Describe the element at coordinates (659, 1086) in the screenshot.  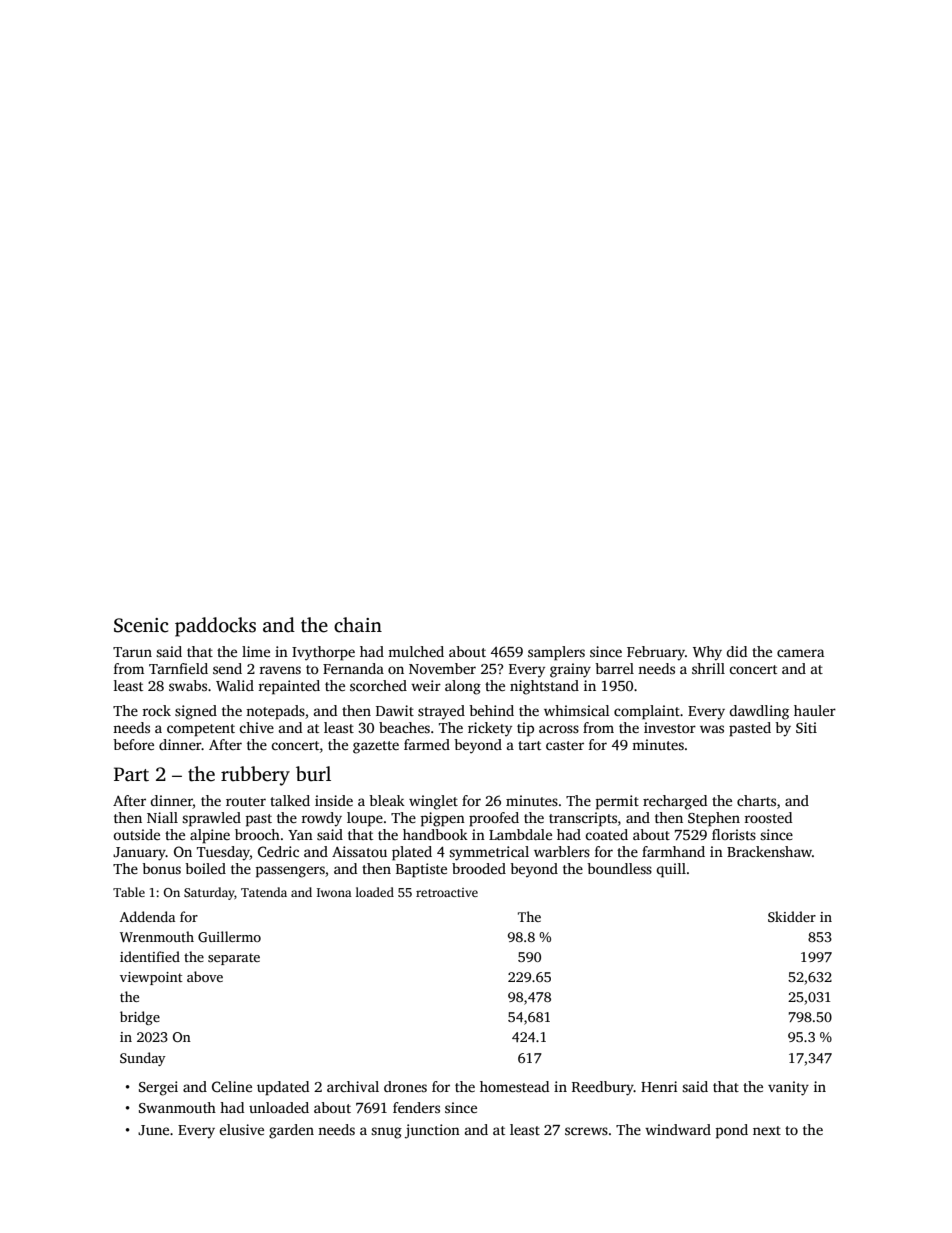
I see `Henri` at that location.
